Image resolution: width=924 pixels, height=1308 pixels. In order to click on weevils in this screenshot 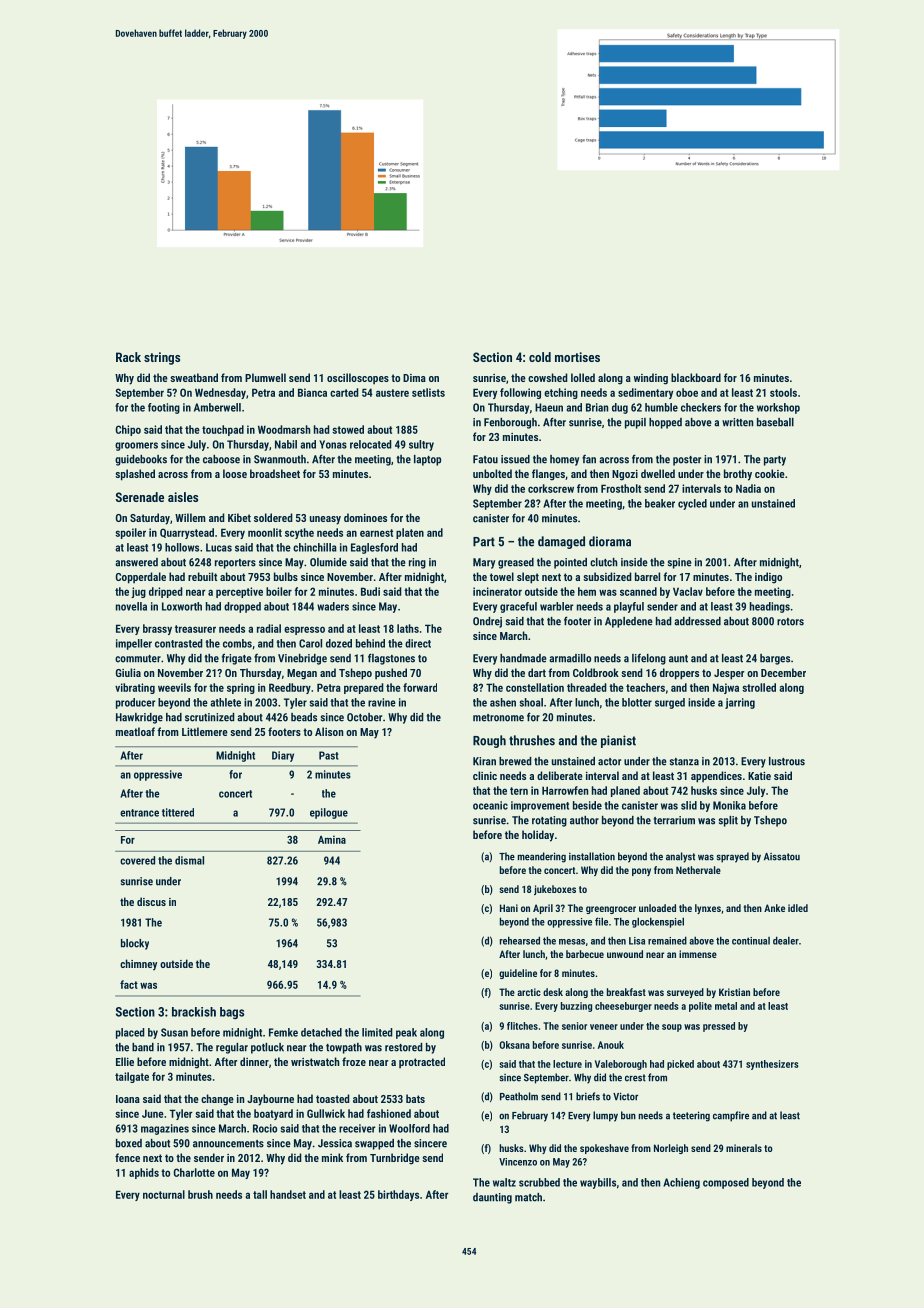, I will do `click(174, 687)`.
